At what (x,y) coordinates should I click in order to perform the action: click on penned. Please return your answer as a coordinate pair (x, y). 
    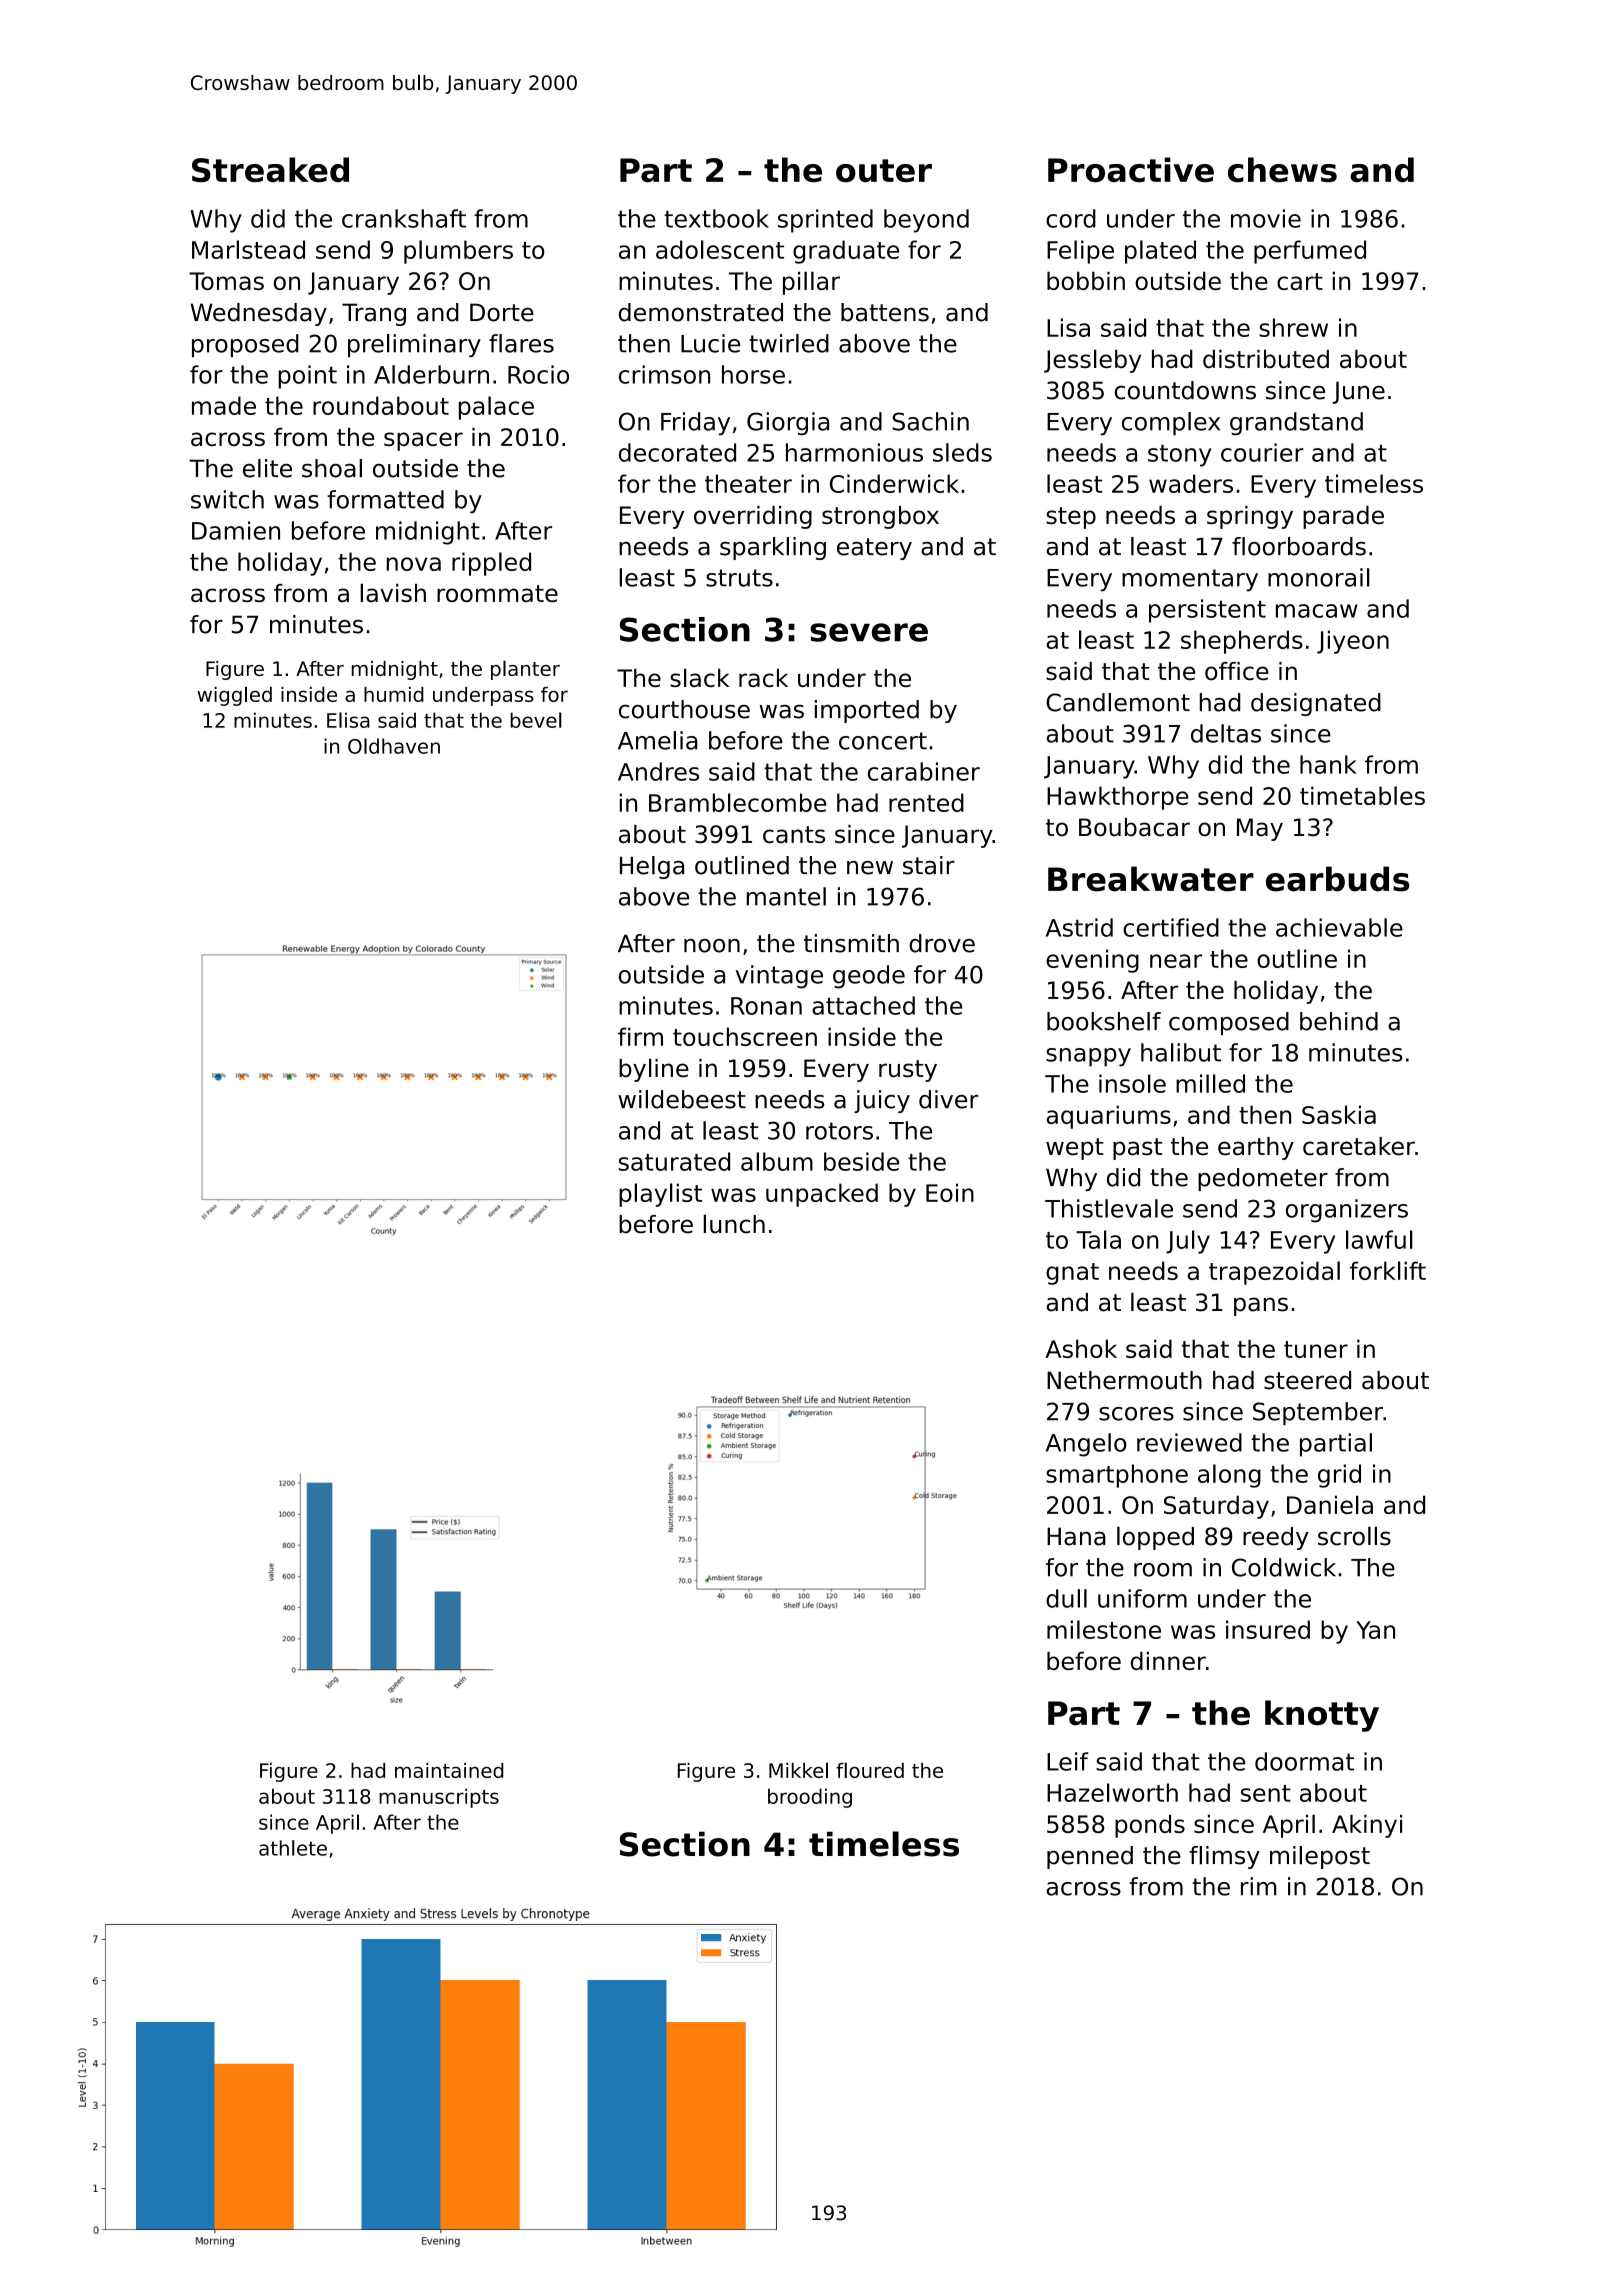
    Looking at the image, I should click on (1090, 1857).
